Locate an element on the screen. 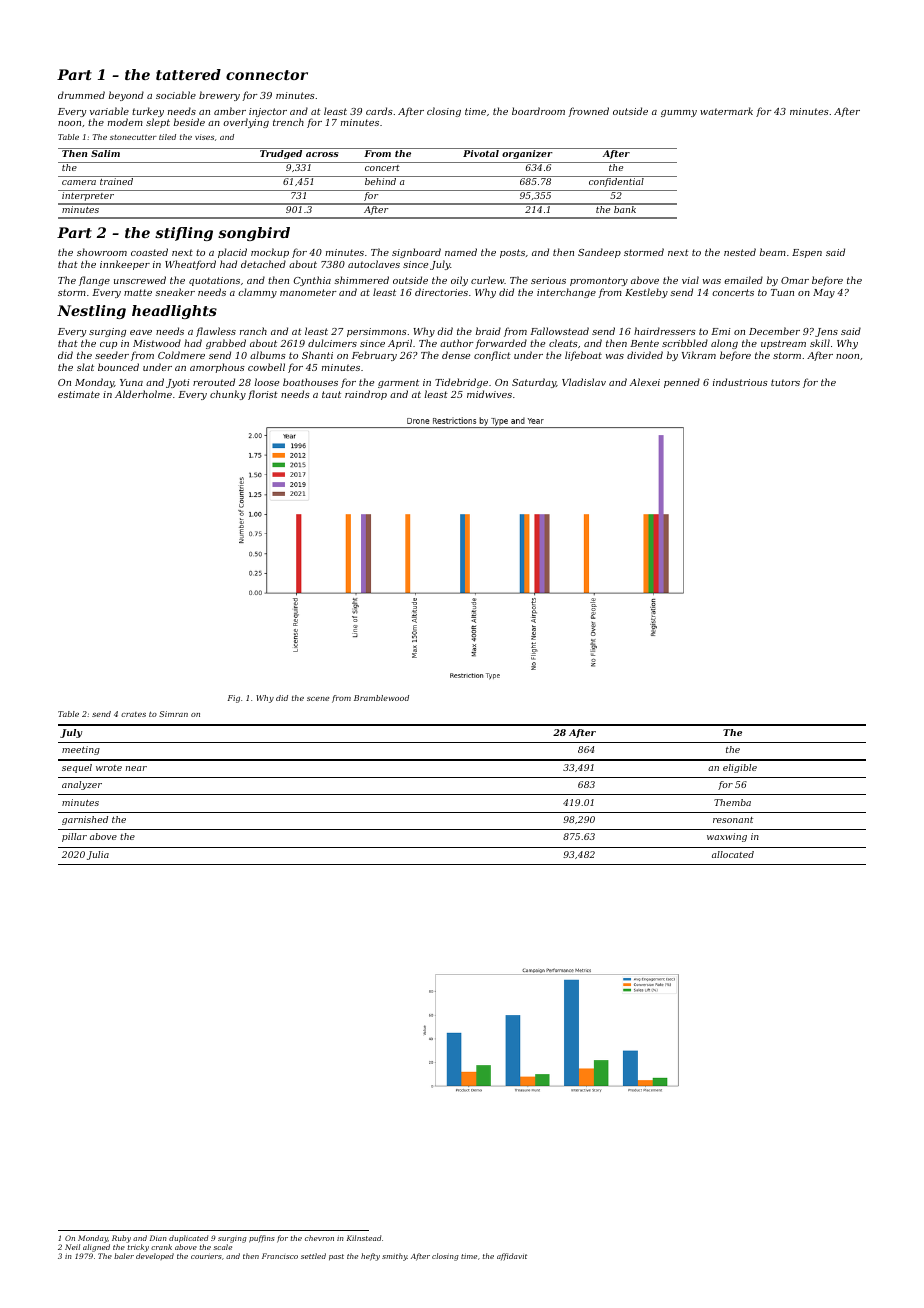 The image size is (924, 1308). connector is located at coordinates (267, 75).
